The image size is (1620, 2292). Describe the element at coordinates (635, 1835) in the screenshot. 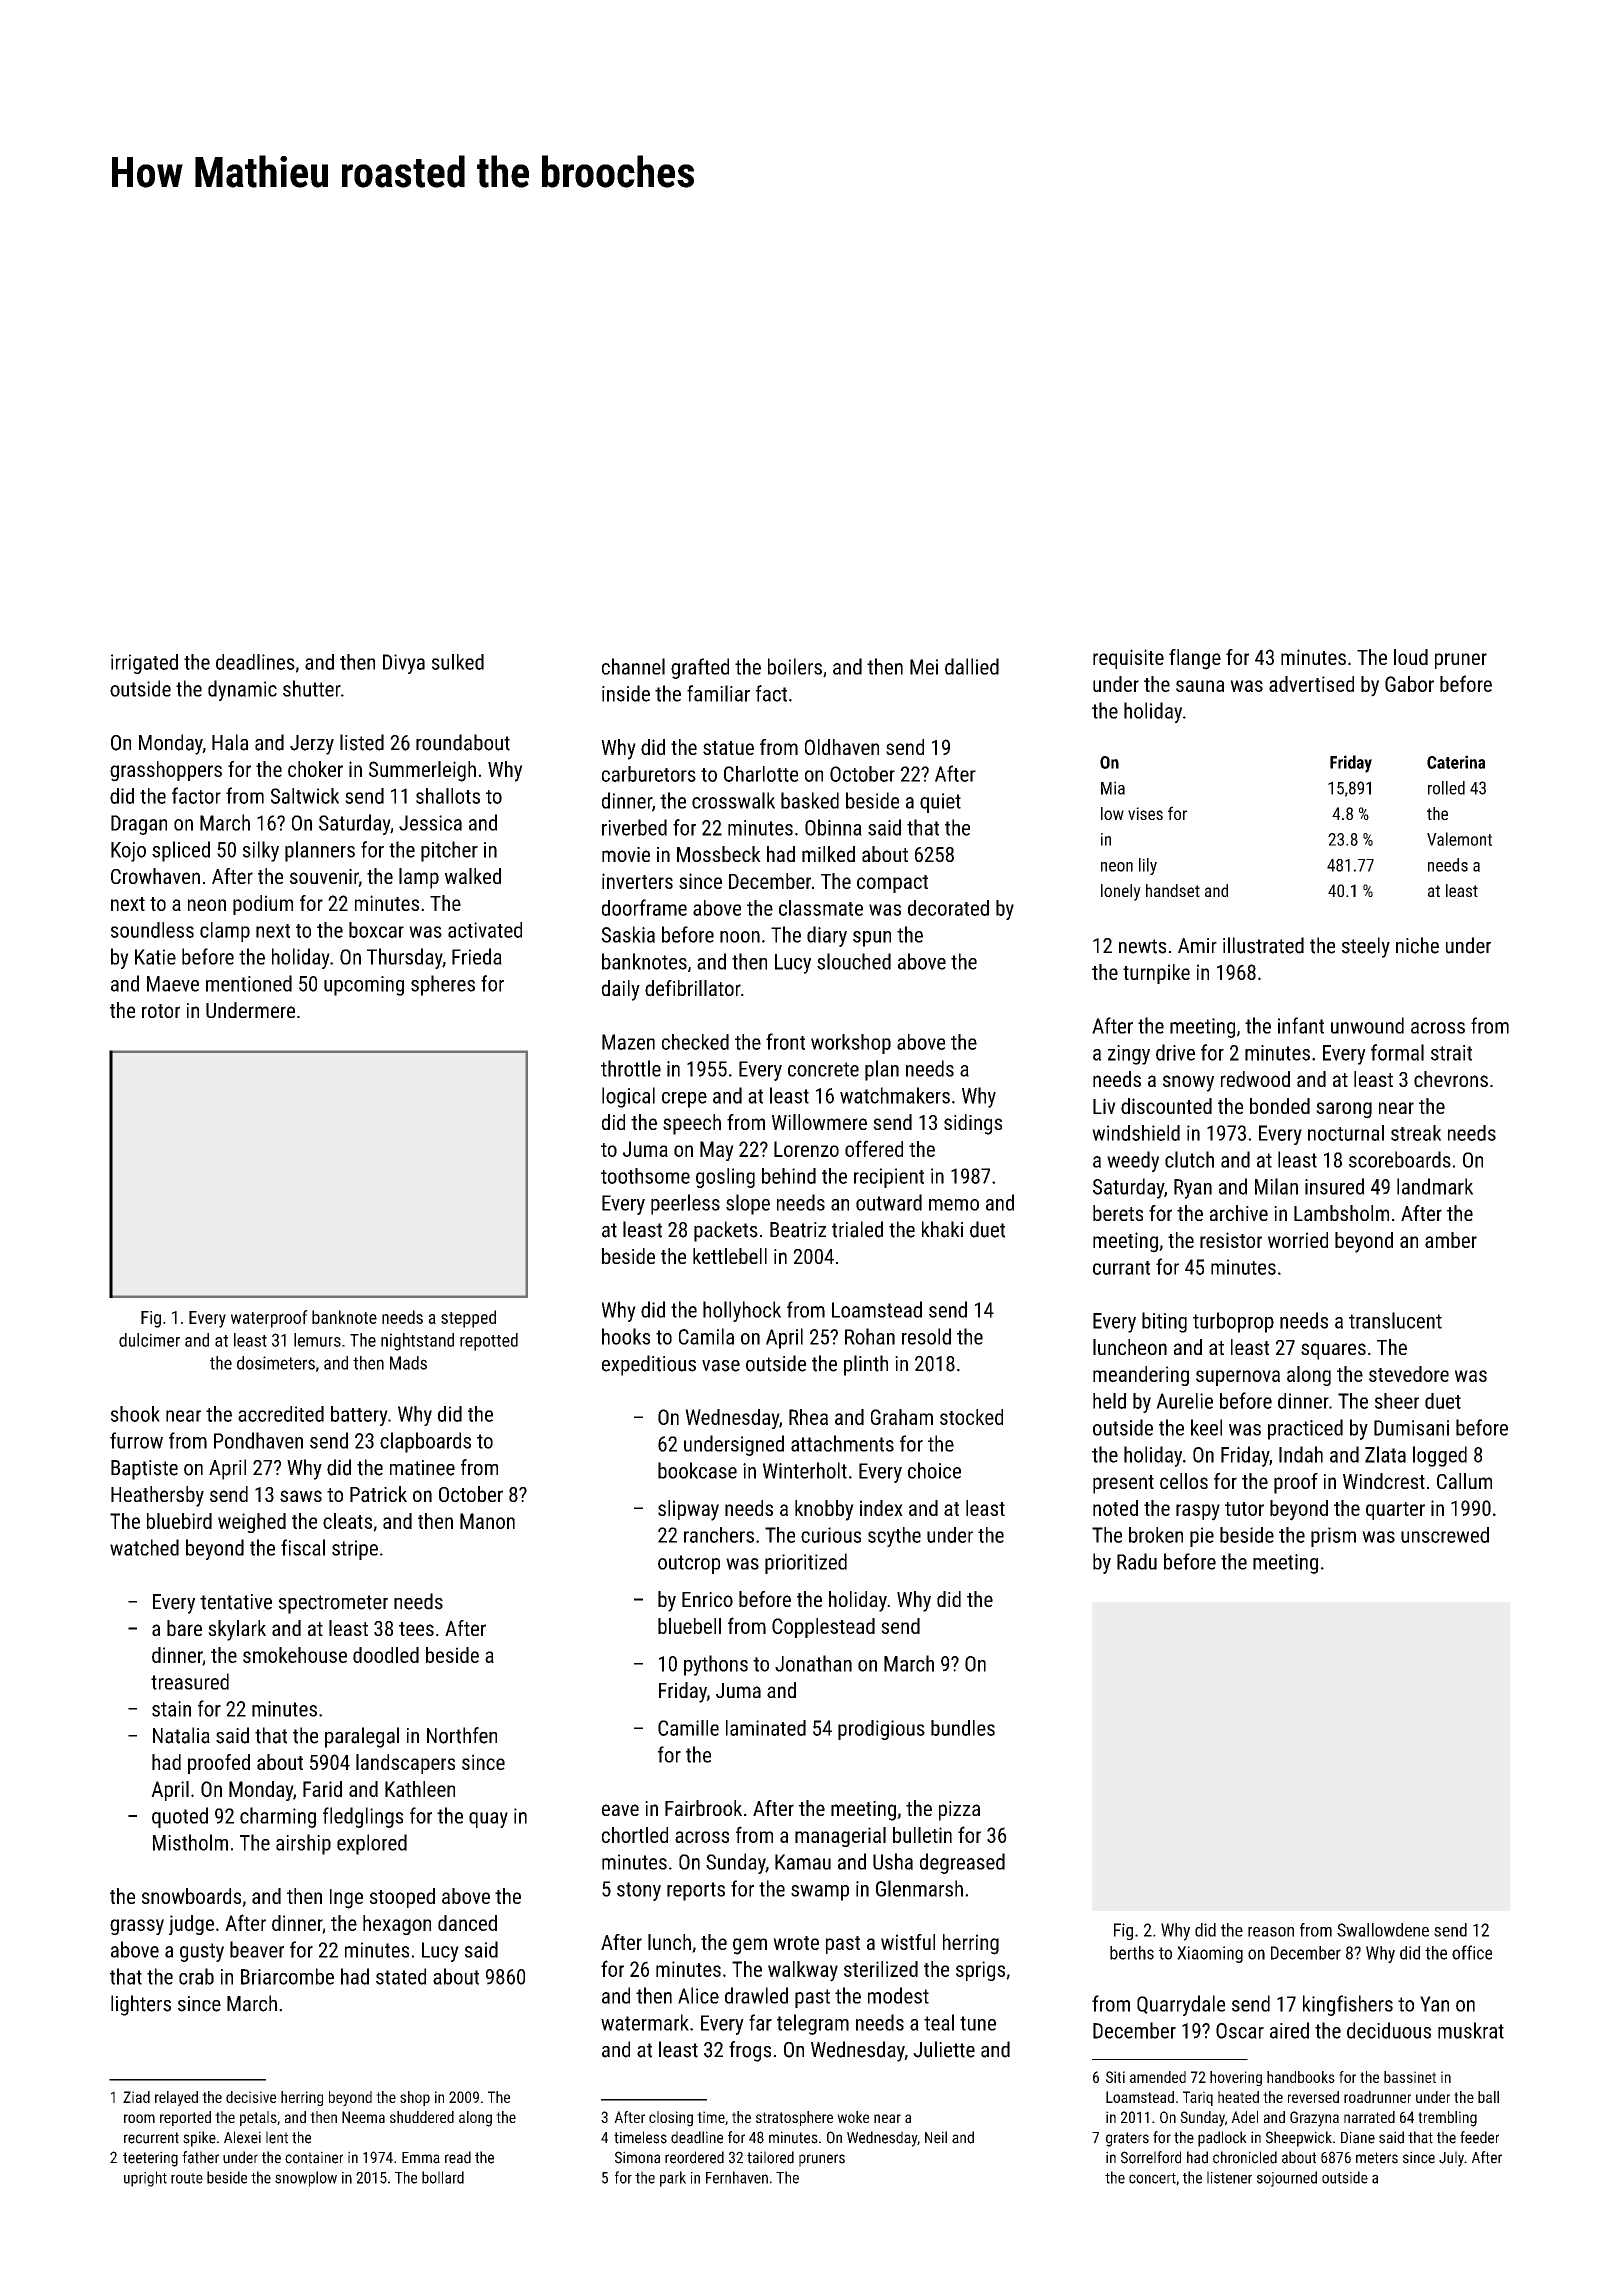

I see `chortled` at that location.
